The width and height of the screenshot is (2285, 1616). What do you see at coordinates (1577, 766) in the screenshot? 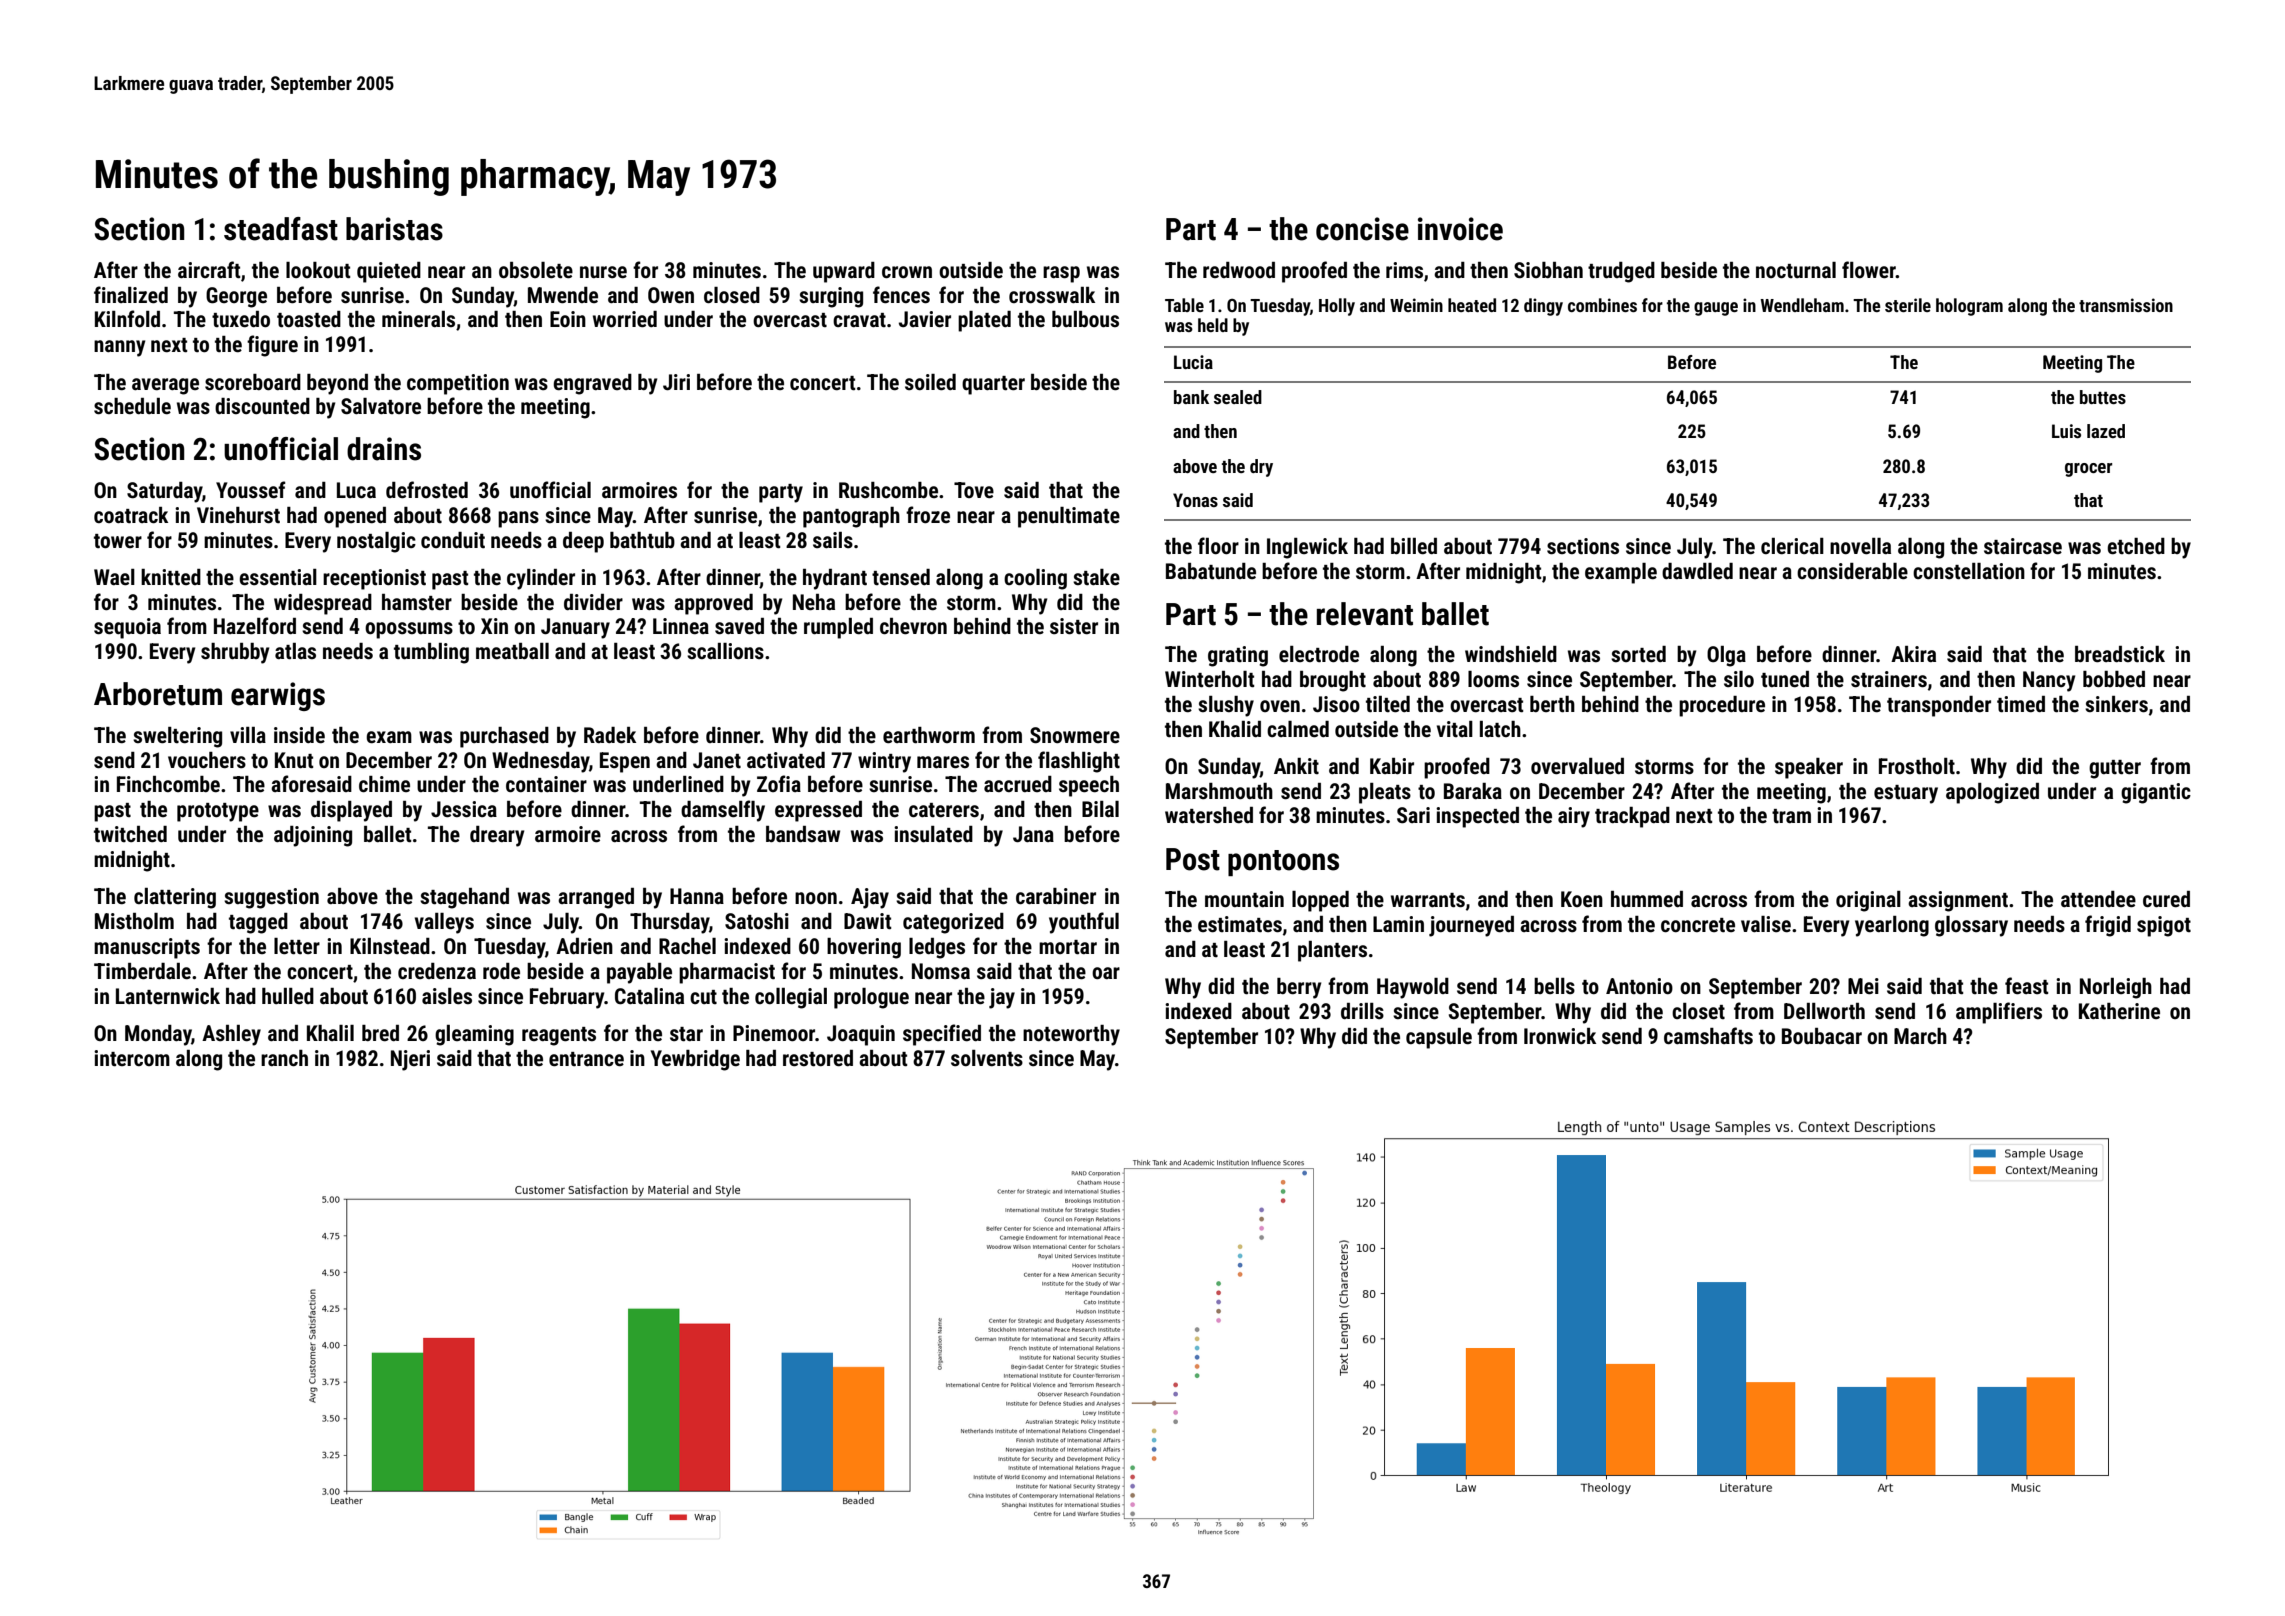
I see `overvalued` at bounding box center [1577, 766].
